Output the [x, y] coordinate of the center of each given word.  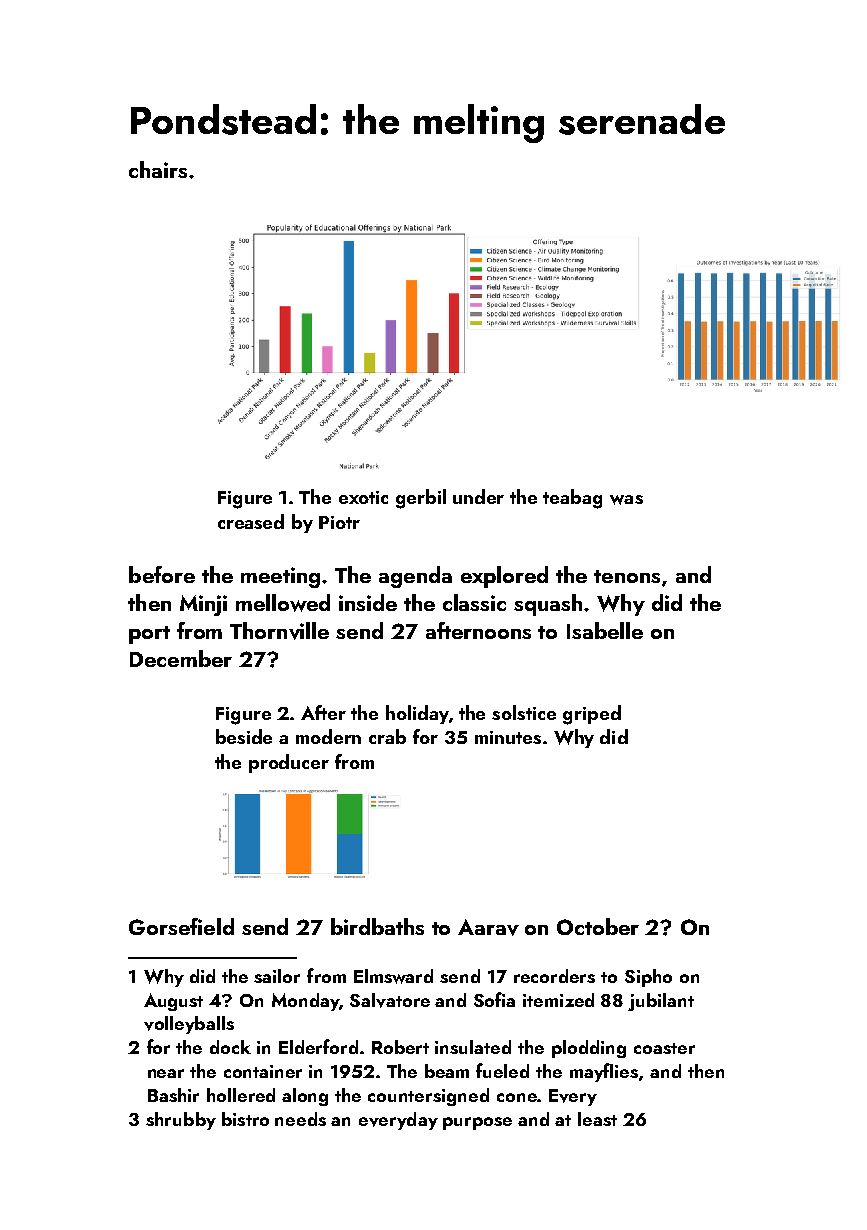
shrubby [181, 1121]
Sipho [648, 978]
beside [244, 736]
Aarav [488, 927]
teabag [572, 499]
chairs [158, 169]
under [478, 496]
